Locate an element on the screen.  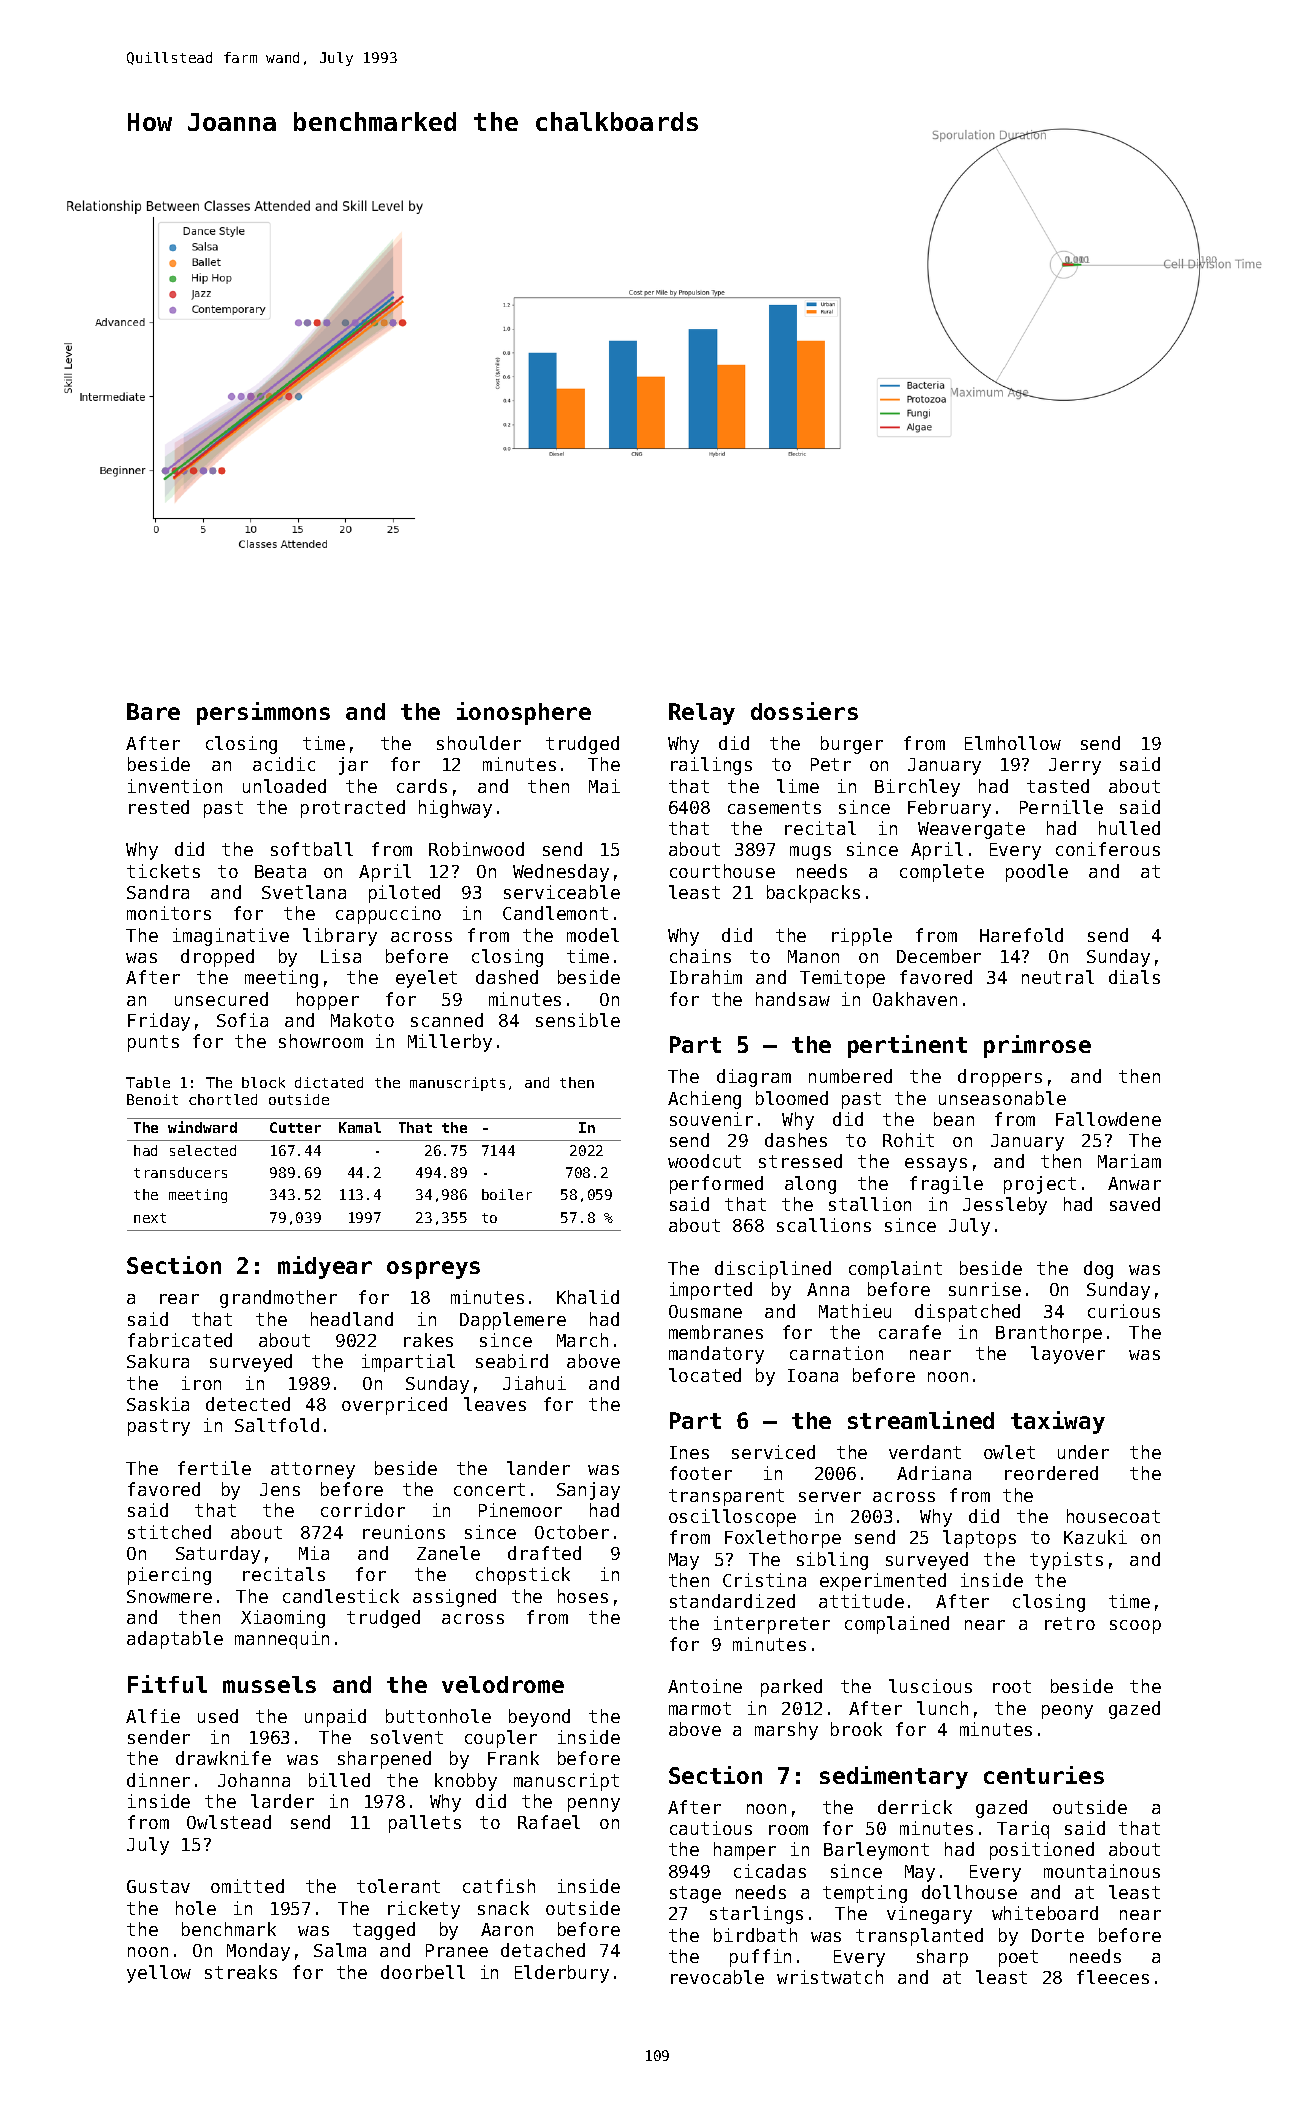
Mai is located at coordinates (604, 786).
